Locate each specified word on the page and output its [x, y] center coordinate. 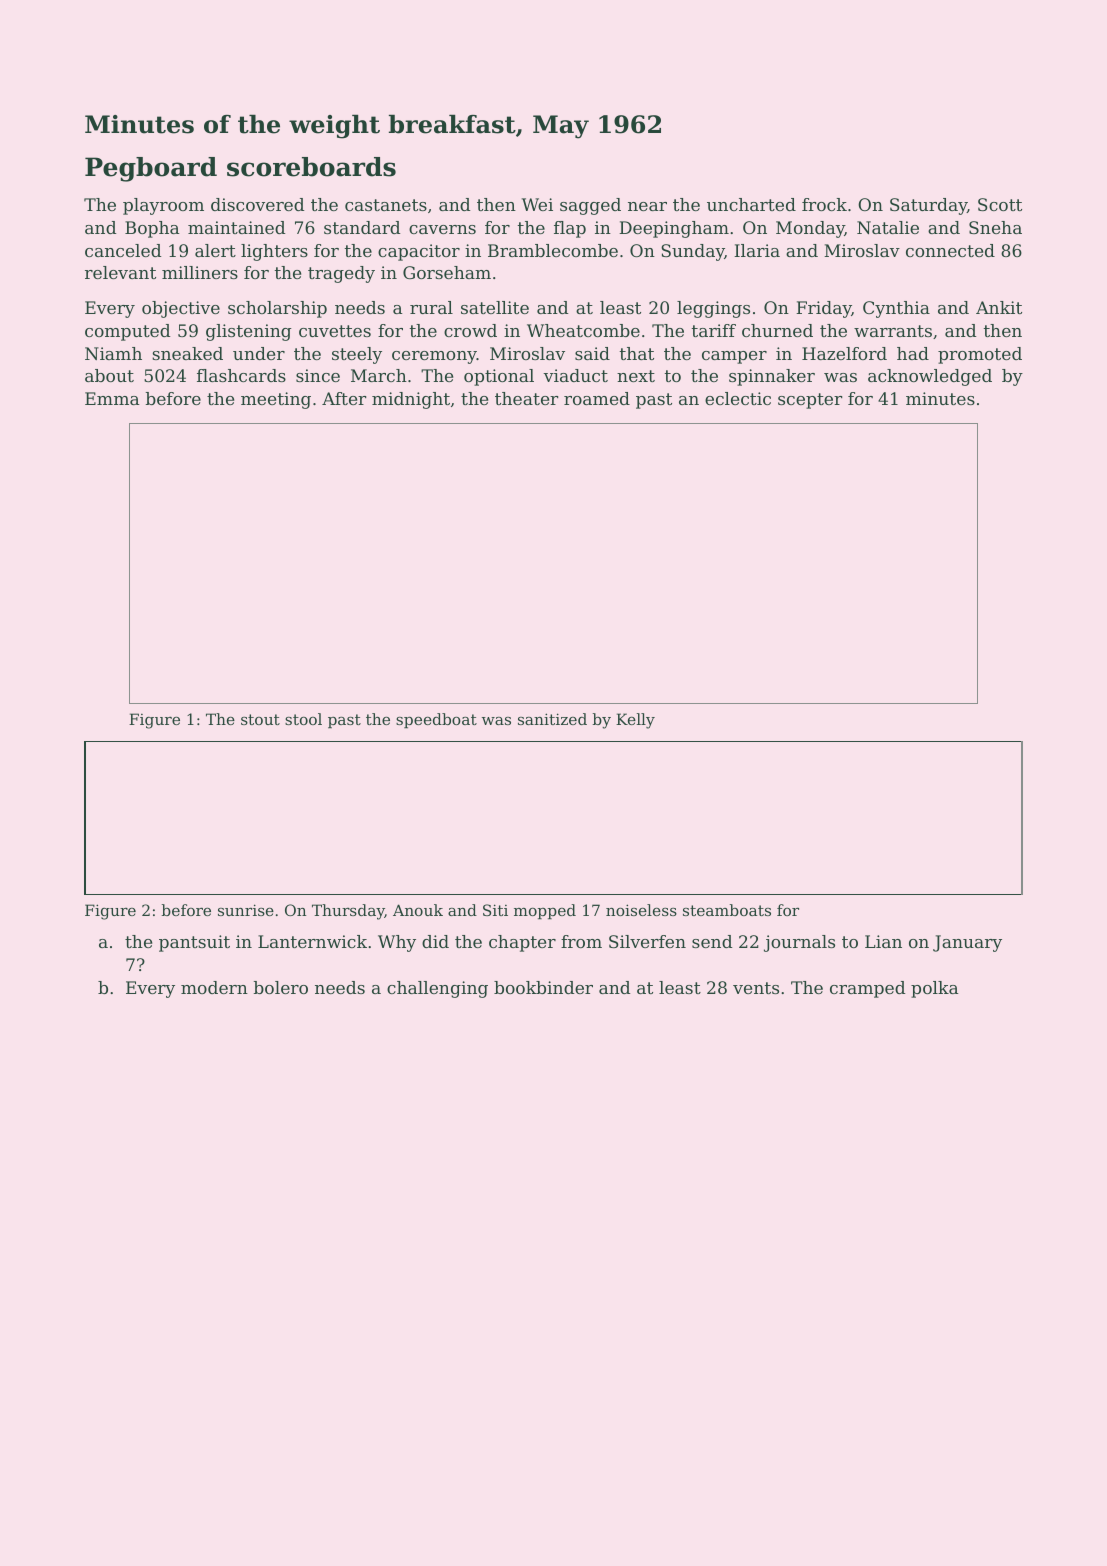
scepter [810, 401]
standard [362, 227]
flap [570, 229]
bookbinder [543, 987]
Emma [112, 398]
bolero [281, 987]
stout [260, 719]
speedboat [436, 720]
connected [950, 250]
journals [799, 943]
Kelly [635, 721]
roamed [597, 398]
